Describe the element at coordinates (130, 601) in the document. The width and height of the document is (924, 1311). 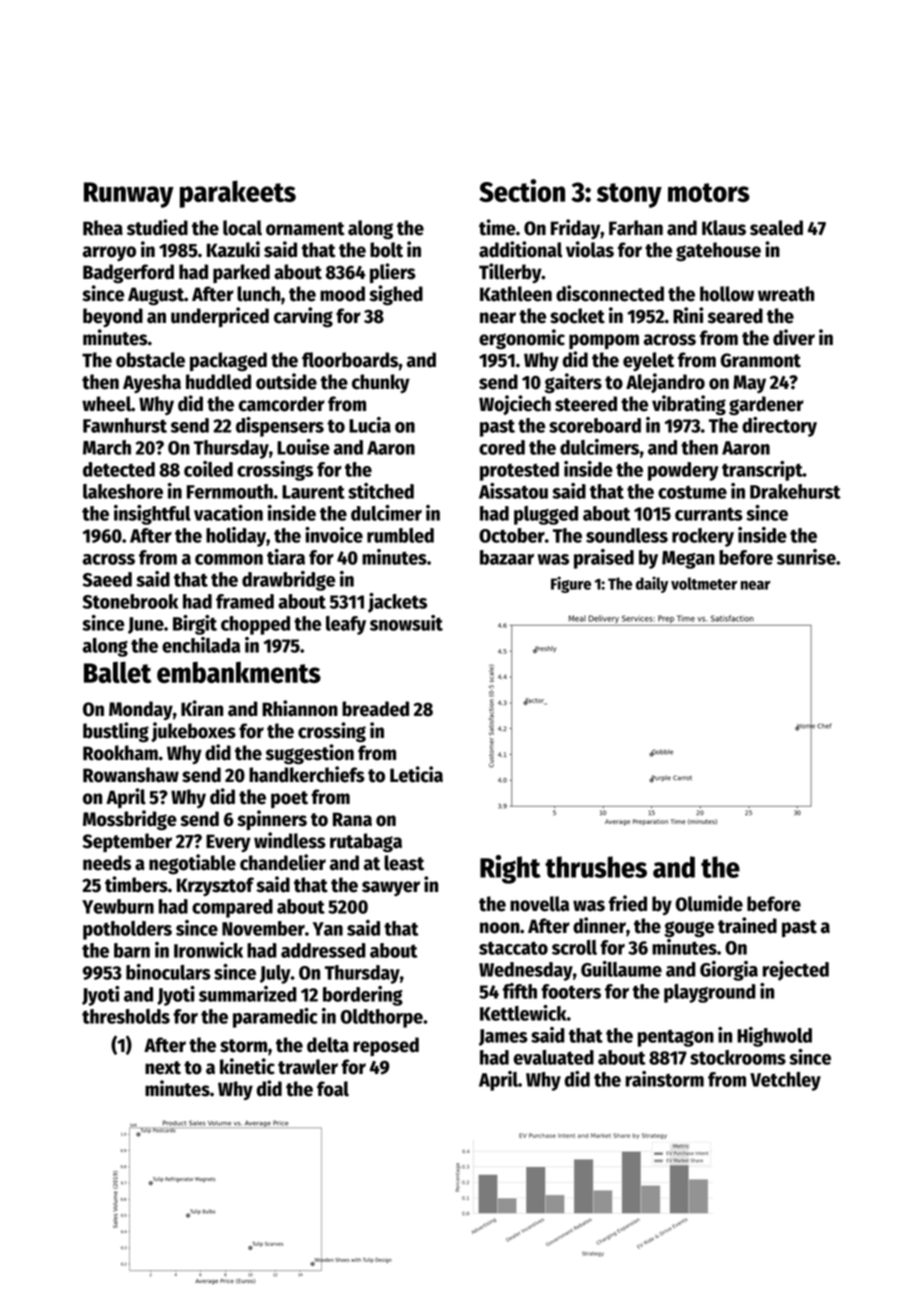
I see `Stonebrook` at that location.
